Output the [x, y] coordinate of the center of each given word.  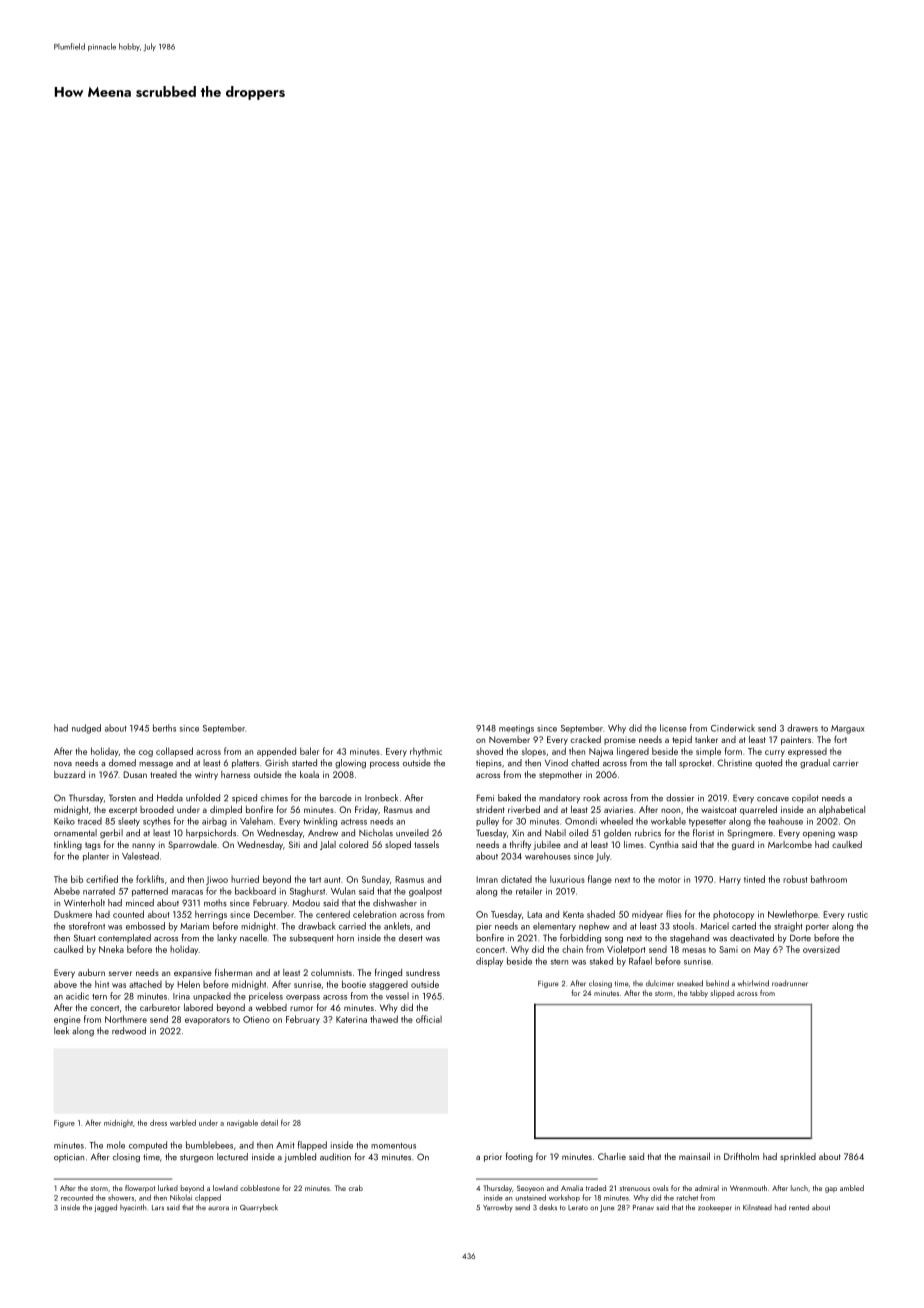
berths [164, 728]
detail [269, 1123]
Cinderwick [733, 728]
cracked [586, 739]
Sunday [376, 880]
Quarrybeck [259, 1208]
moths [215, 903]
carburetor [160, 1007]
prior [493, 1158]
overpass [303, 998]
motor [669, 880]
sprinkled [798, 1157]
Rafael [640, 961]
